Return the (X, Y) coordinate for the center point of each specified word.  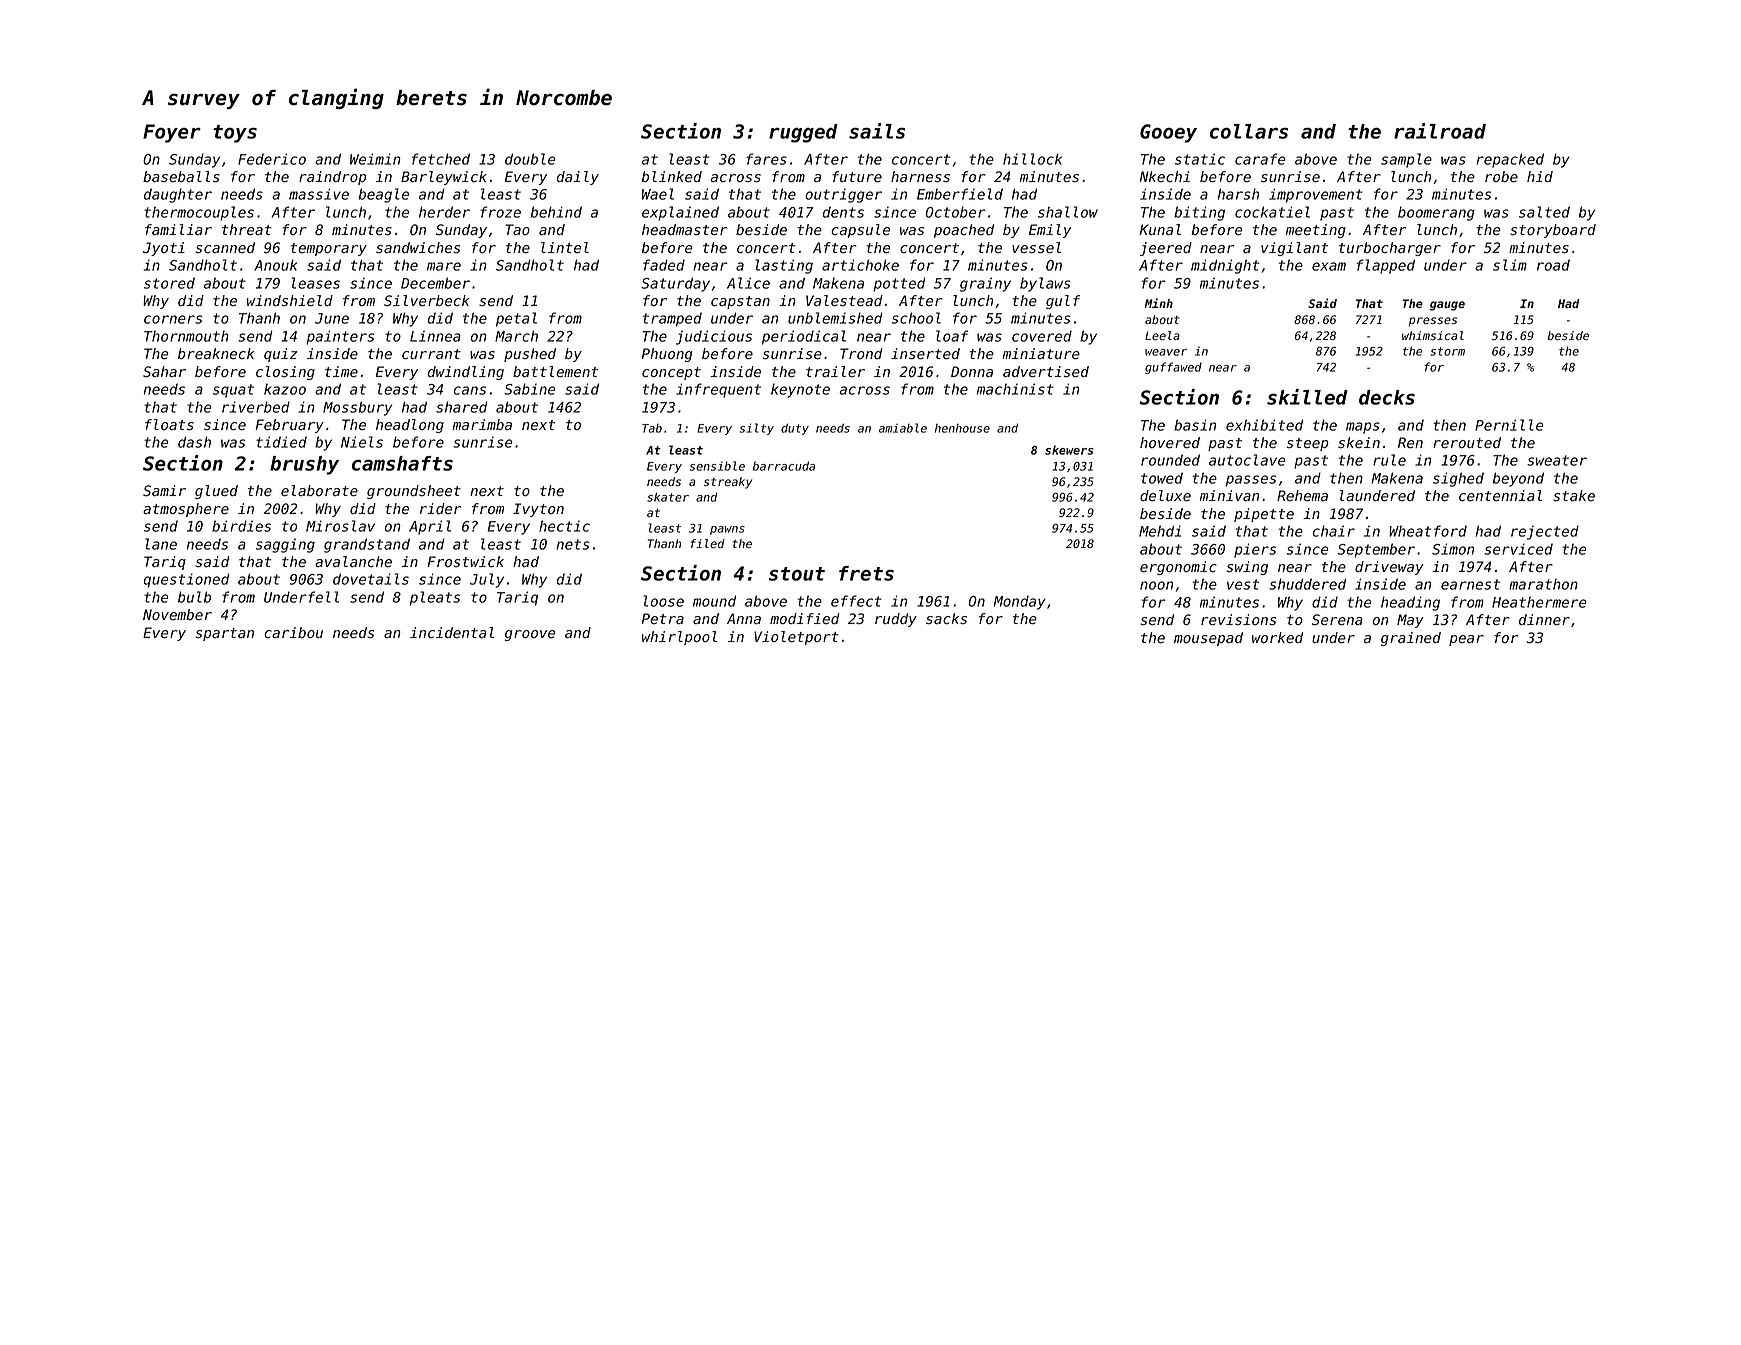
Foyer (172, 133)
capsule (860, 231)
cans (470, 390)
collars (1249, 131)
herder (444, 212)
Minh (1159, 303)
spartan (224, 634)
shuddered (1307, 584)
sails (877, 131)
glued (216, 492)
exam (1329, 266)
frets (866, 573)
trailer (835, 372)
